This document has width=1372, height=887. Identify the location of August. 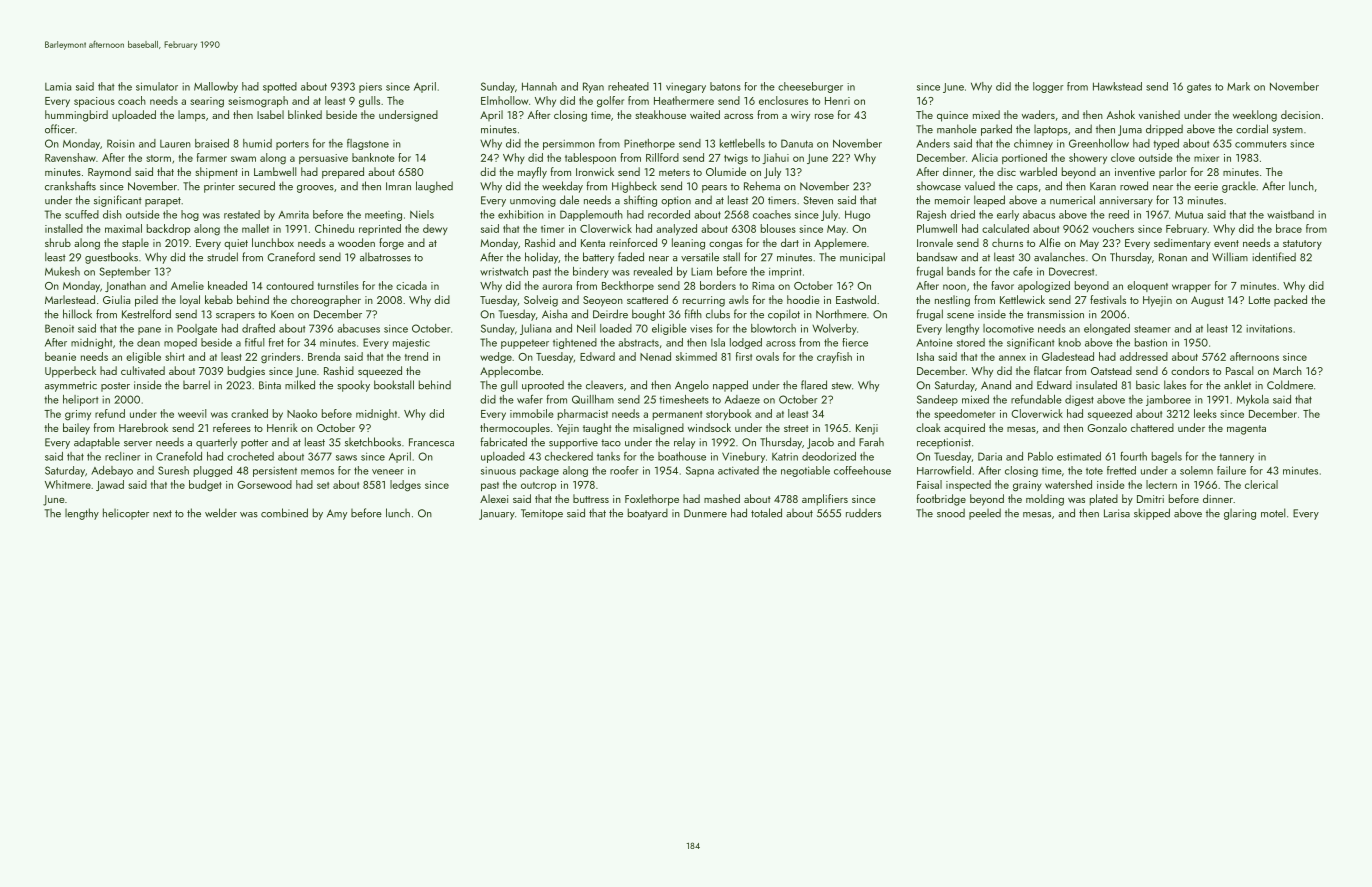
(1207, 301).
